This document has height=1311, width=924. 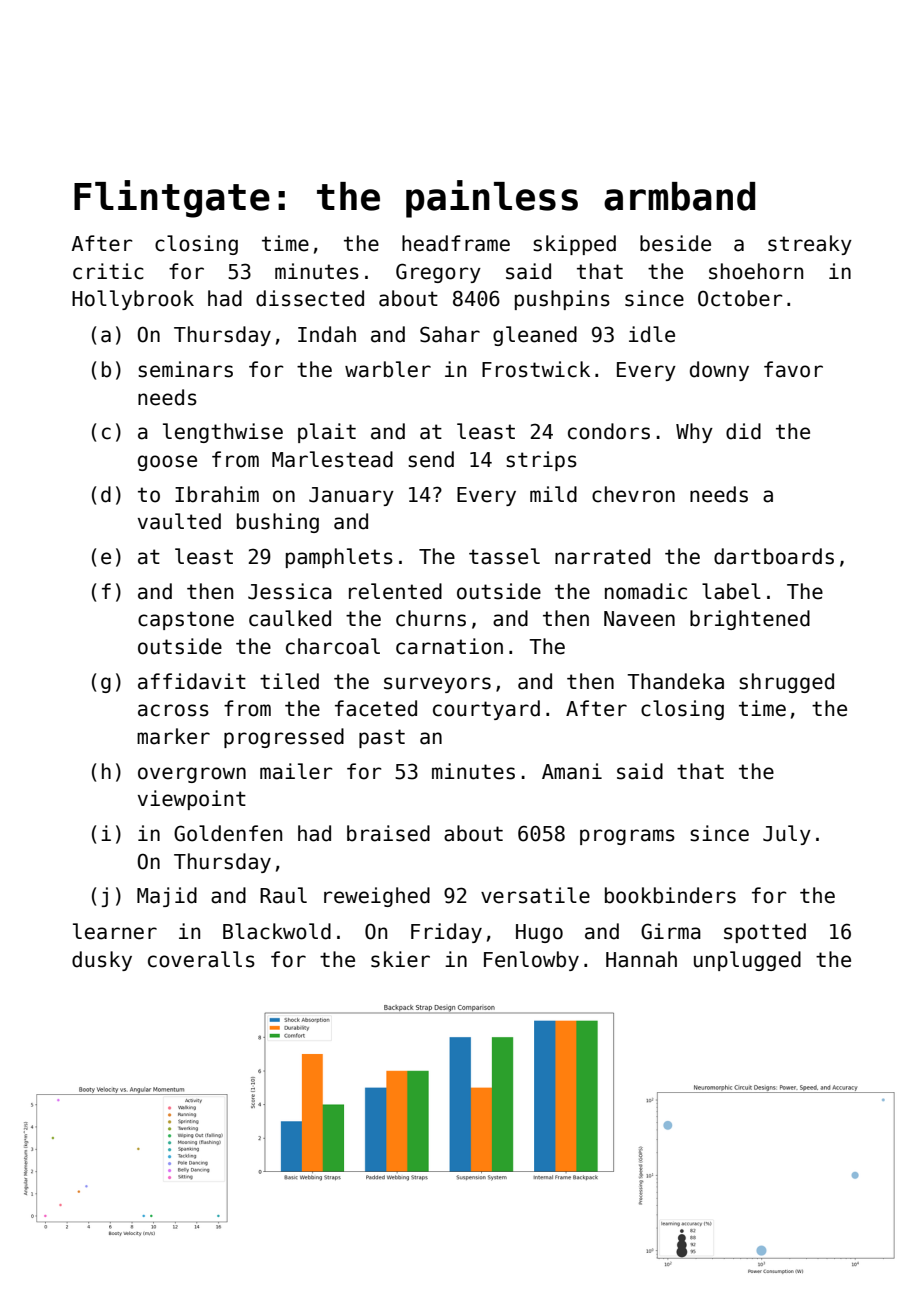 I want to click on surveyors, so click(x=437, y=685).
